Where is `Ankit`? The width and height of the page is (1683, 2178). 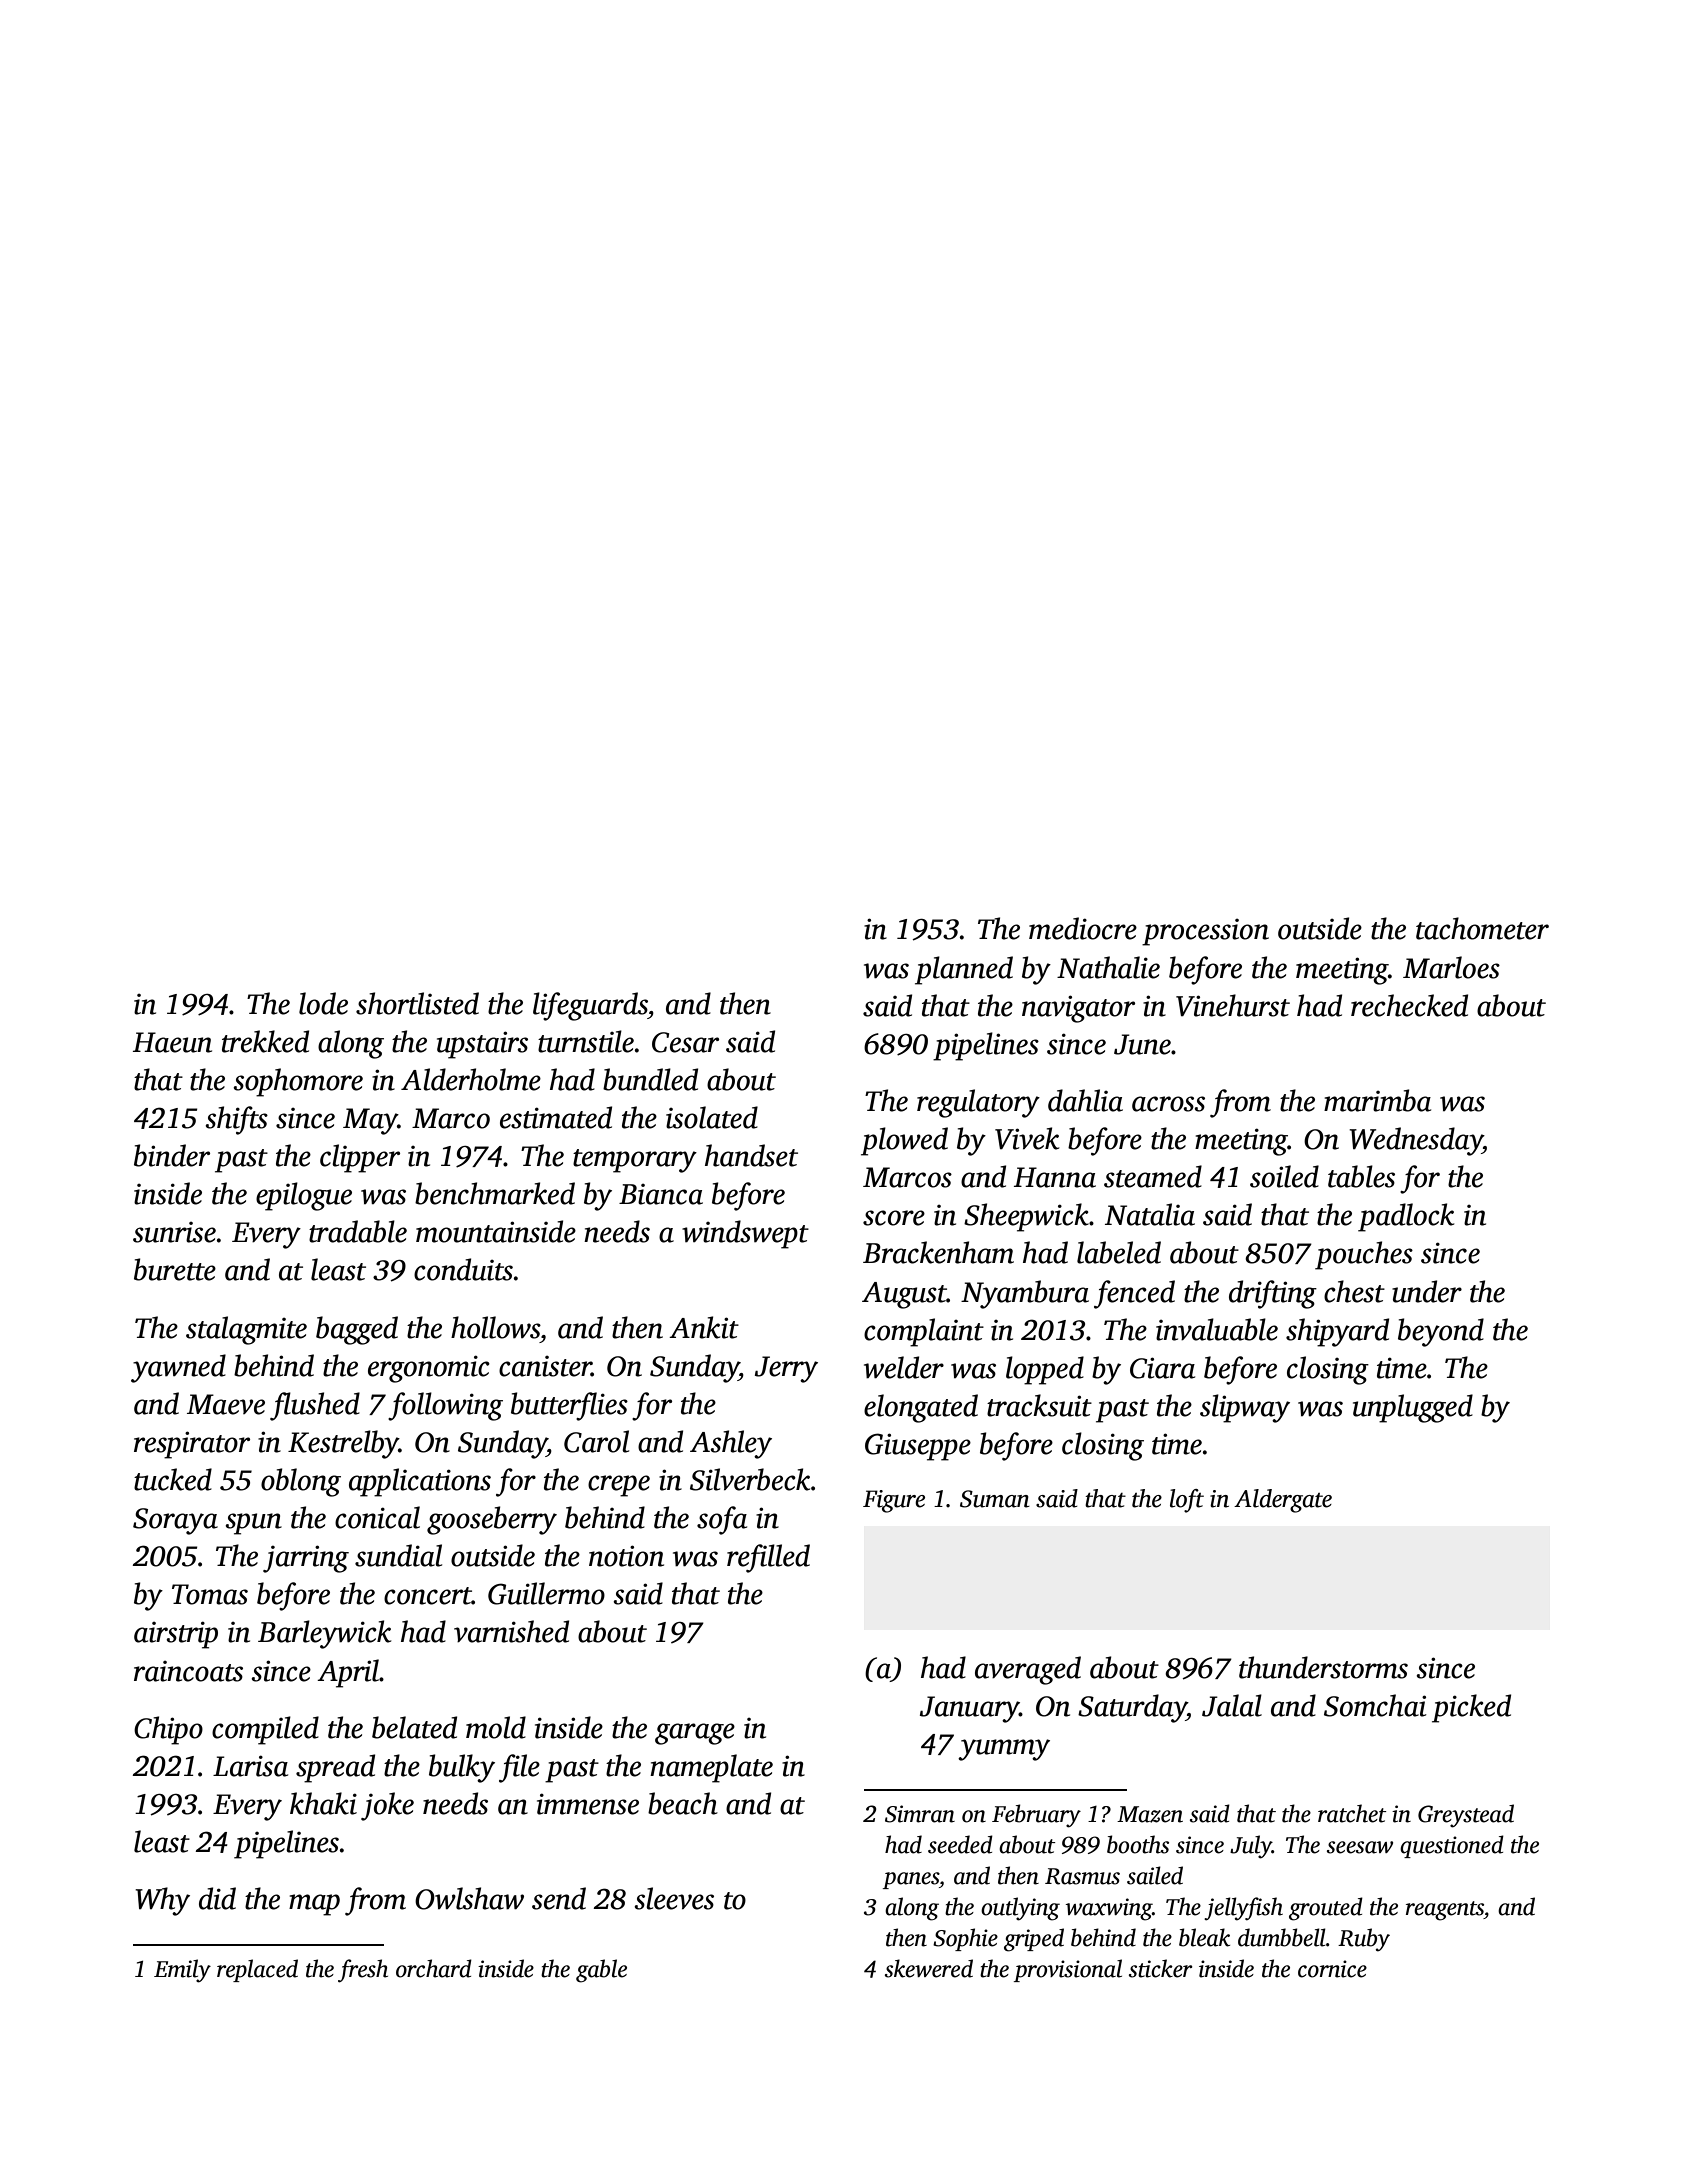 Ankit is located at coordinates (704, 1327).
